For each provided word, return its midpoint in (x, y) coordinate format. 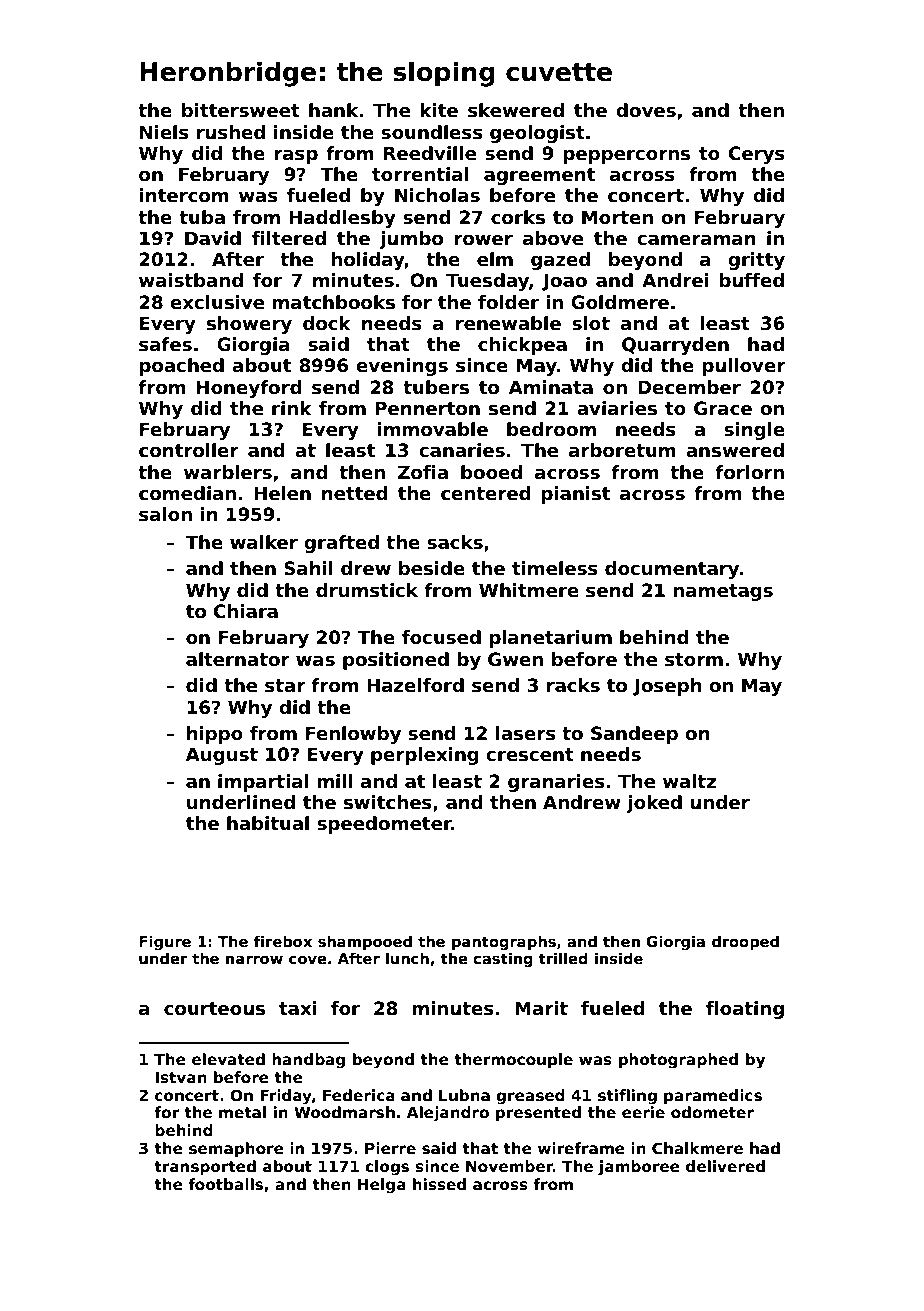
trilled (563, 958)
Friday (286, 1097)
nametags (723, 592)
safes (165, 344)
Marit (541, 1008)
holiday (368, 261)
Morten (617, 217)
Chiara (246, 611)
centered (486, 493)
